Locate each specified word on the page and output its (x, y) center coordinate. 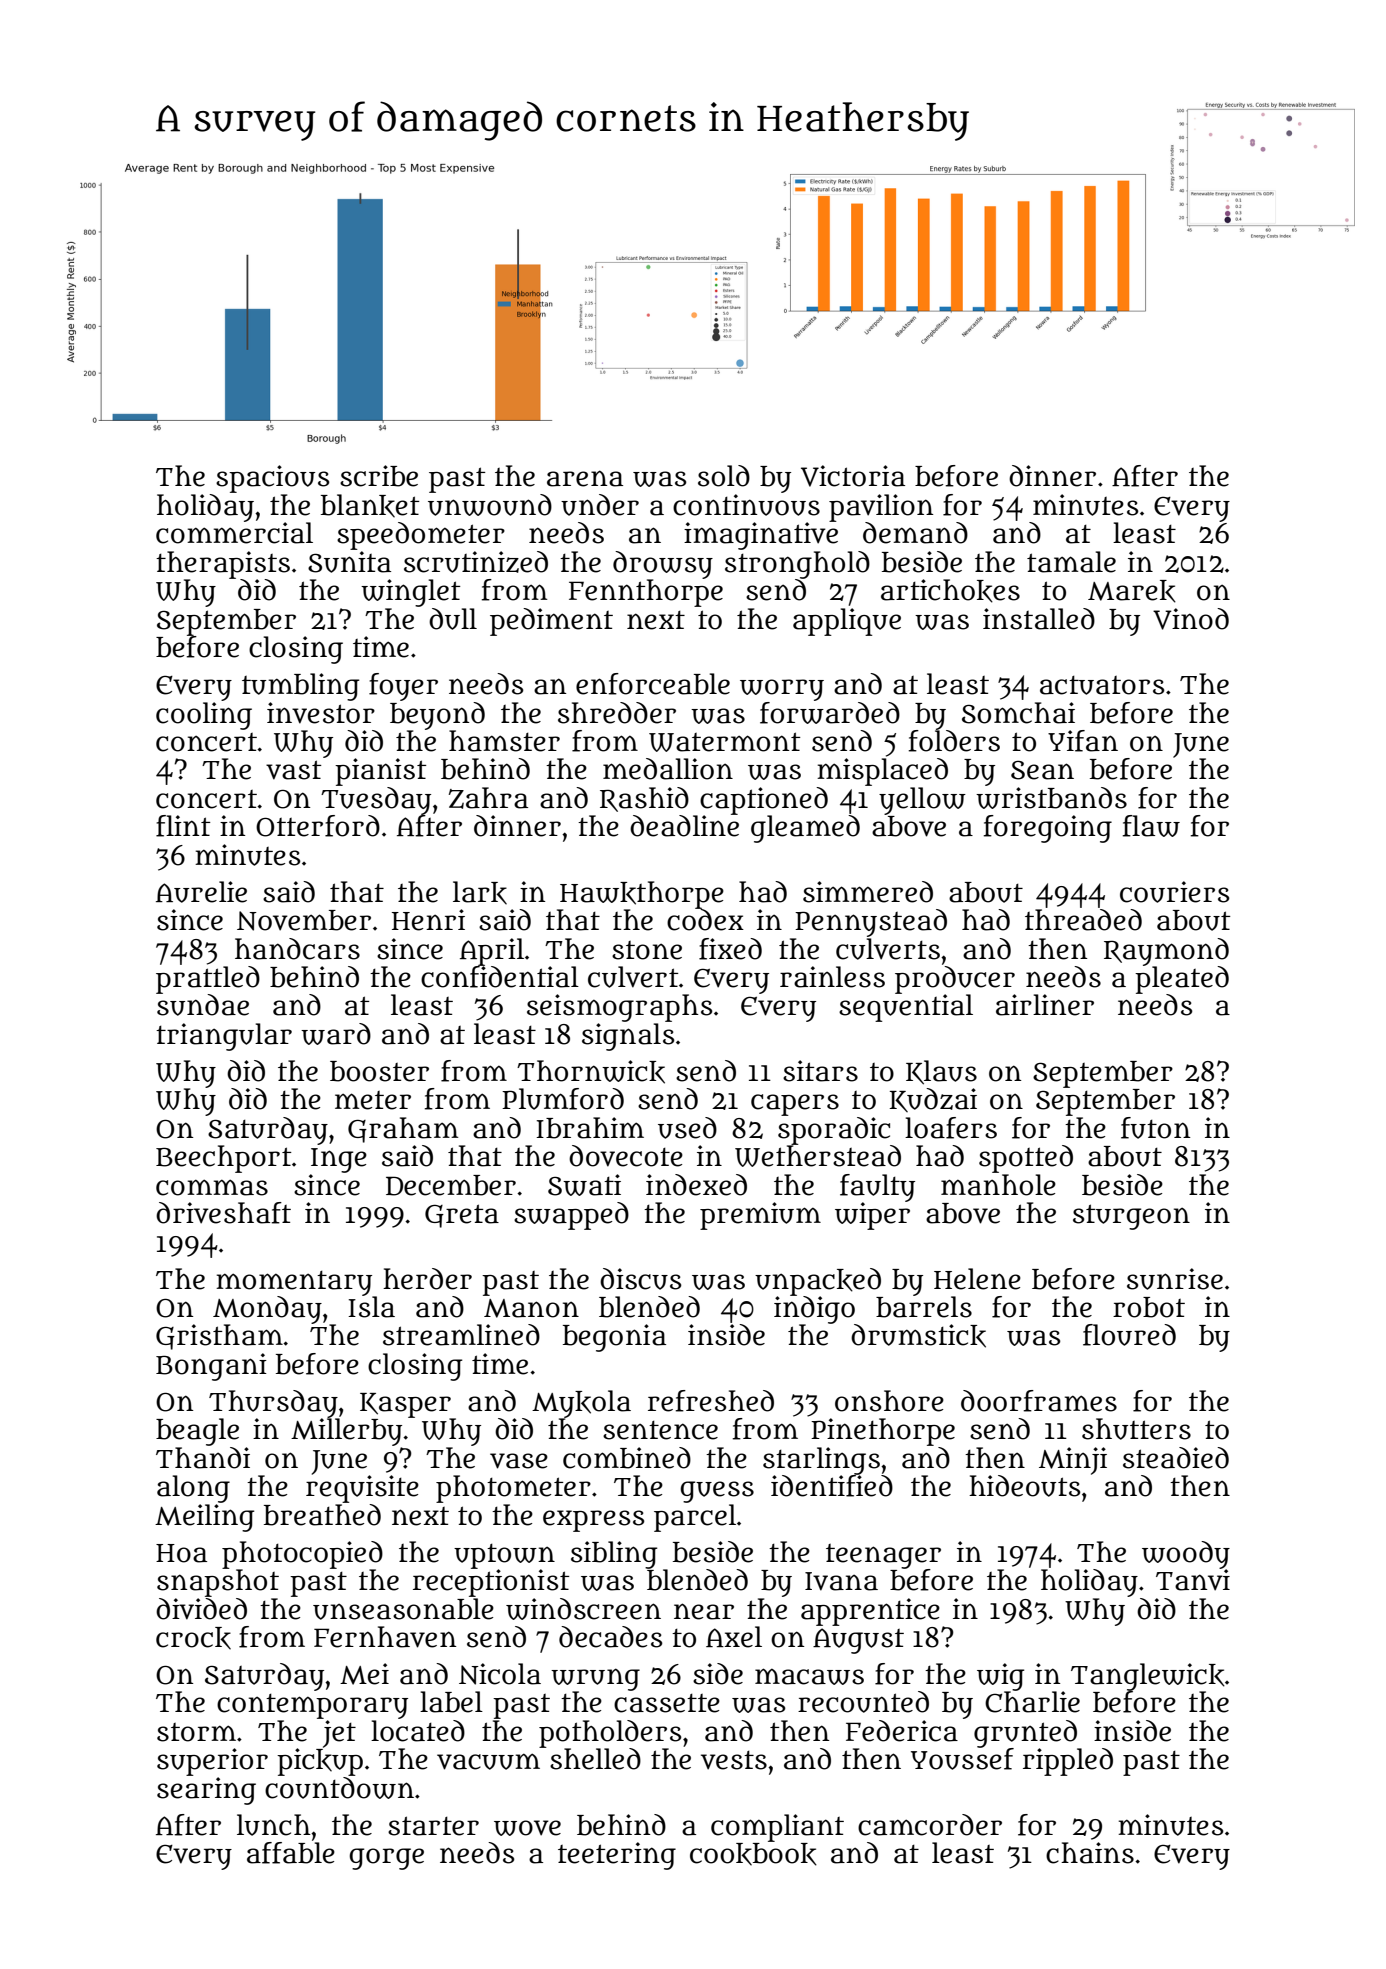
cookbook (753, 1854)
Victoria (853, 476)
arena (585, 478)
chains (1090, 1853)
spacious (272, 479)
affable (291, 1853)
